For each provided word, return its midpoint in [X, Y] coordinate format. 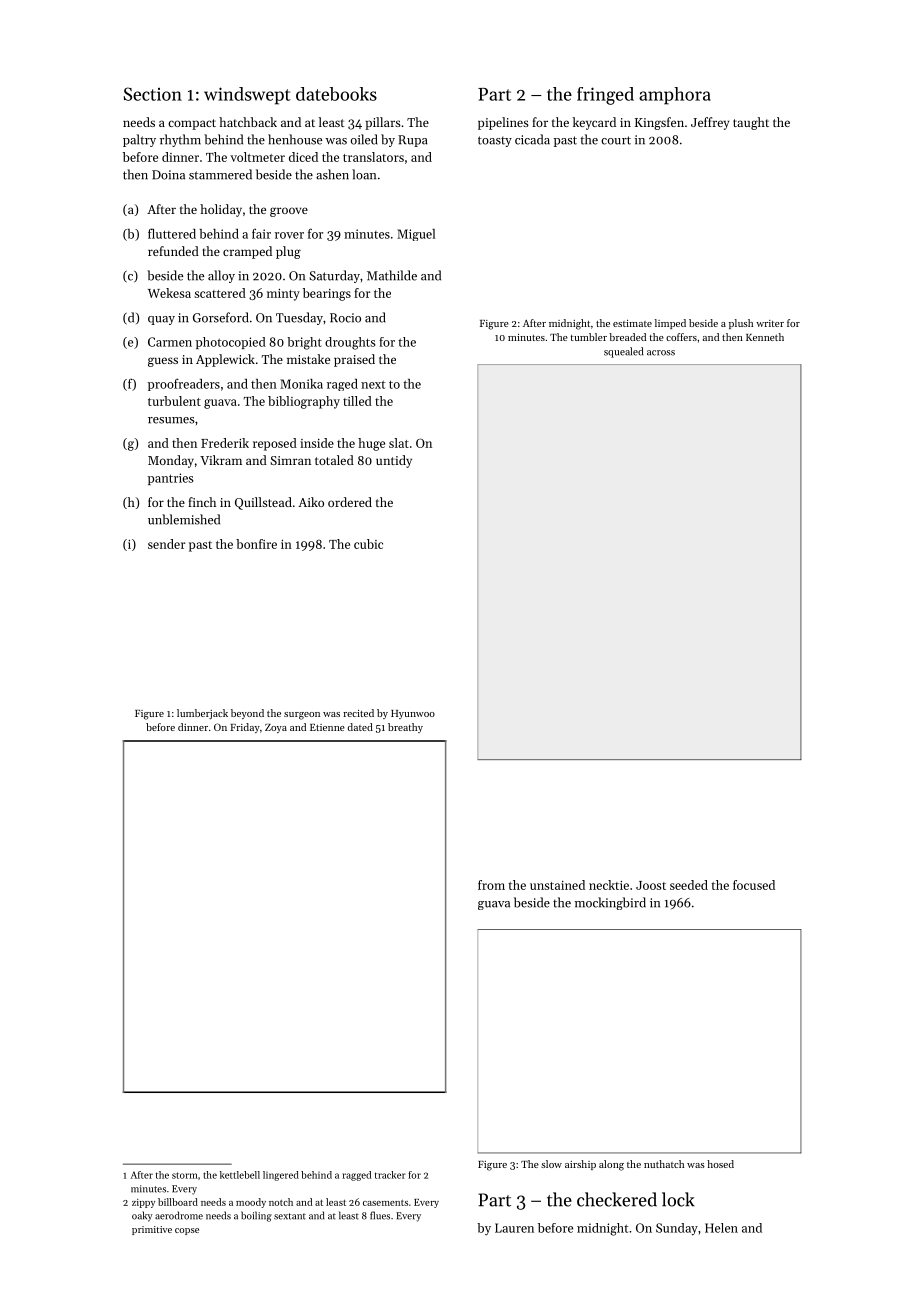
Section [153, 94]
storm [185, 1175]
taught [751, 123]
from [491, 885]
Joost [651, 885]
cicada [532, 139]
